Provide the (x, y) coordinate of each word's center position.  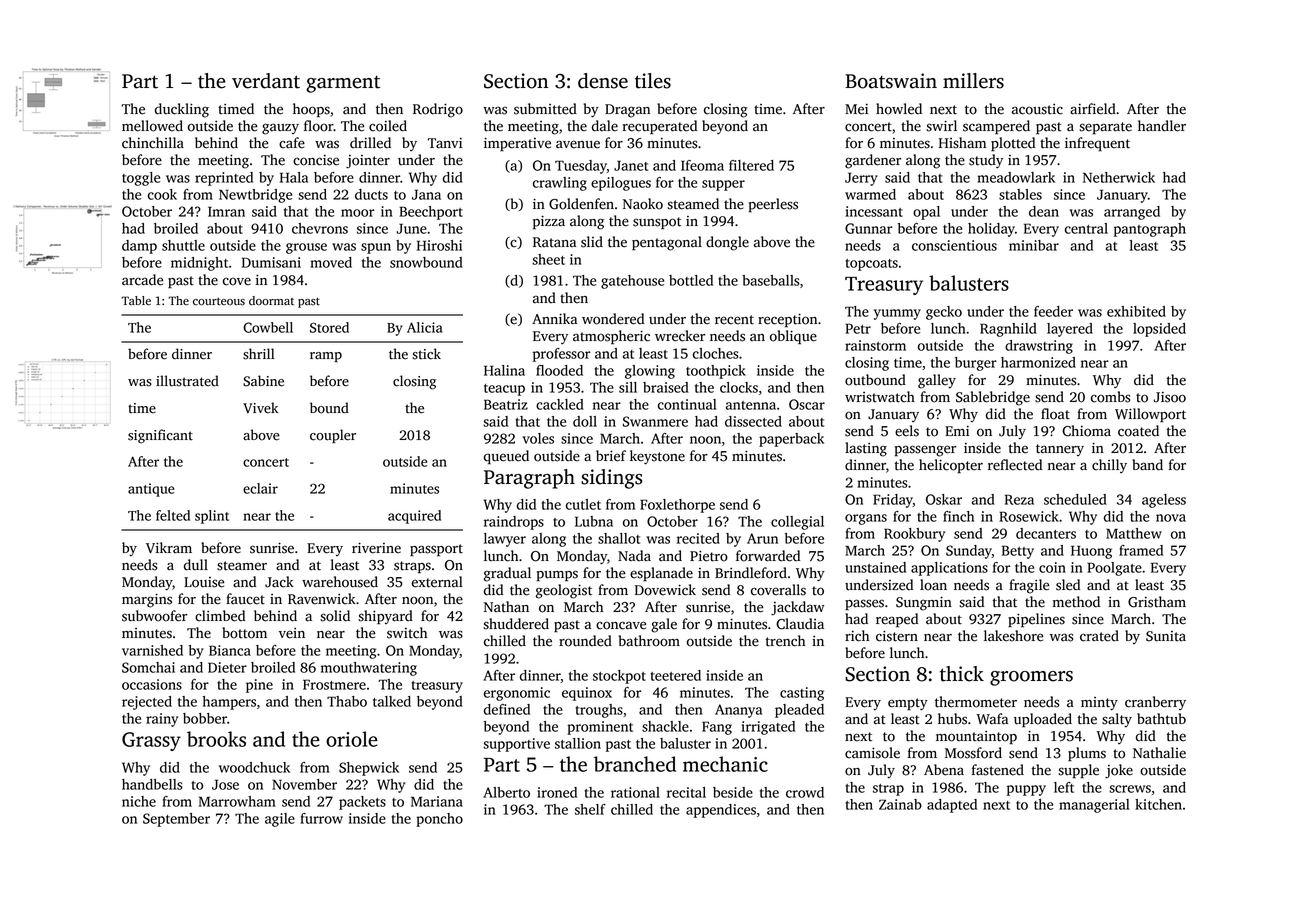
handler (1162, 126)
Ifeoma (702, 165)
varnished (152, 650)
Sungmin (924, 603)
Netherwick (1119, 177)
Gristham (1157, 602)
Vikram (169, 548)
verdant (266, 81)
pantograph (1150, 230)
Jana (426, 194)
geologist (564, 591)
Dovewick (665, 590)
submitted (545, 109)
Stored (329, 327)
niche (139, 801)
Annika (554, 319)
